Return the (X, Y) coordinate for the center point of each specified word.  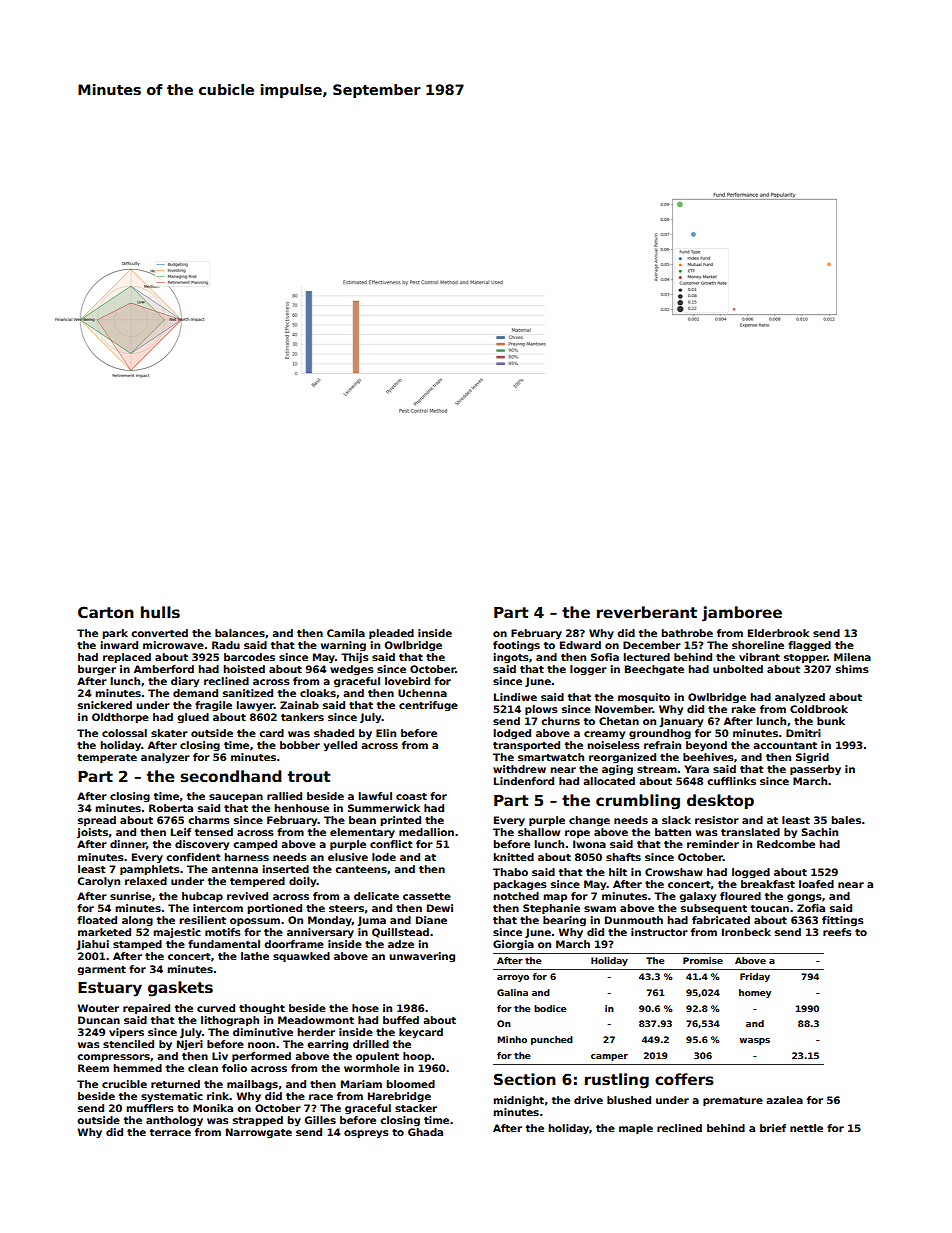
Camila (346, 633)
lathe (255, 956)
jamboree (742, 614)
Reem (93, 1068)
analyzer (165, 758)
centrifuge (428, 706)
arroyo (513, 978)
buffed (401, 1020)
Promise (703, 960)
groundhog (660, 734)
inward (119, 645)
